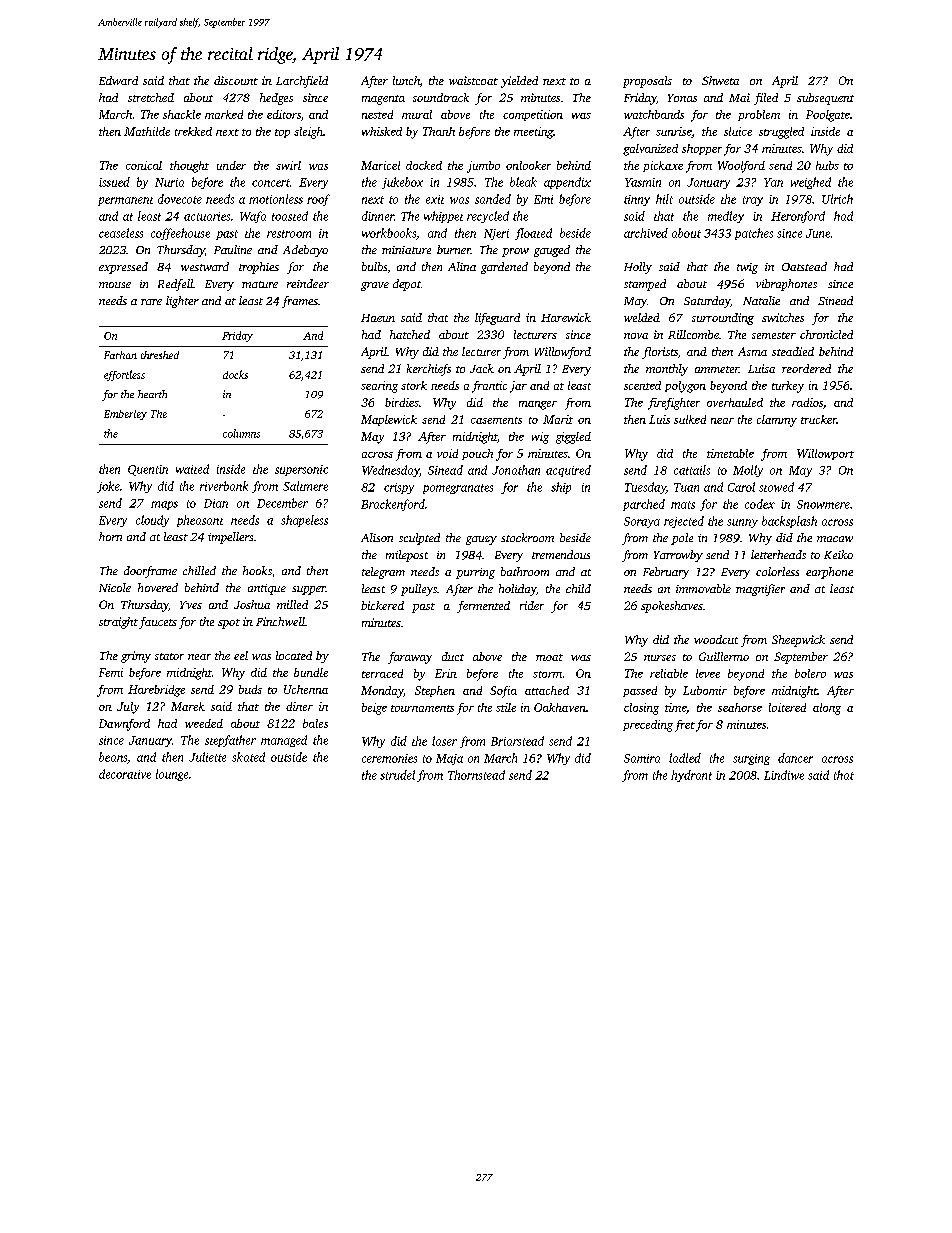 The height and width of the screenshot is (1233, 952). Describe the element at coordinates (229, 624) in the screenshot. I see `spot` at that location.
